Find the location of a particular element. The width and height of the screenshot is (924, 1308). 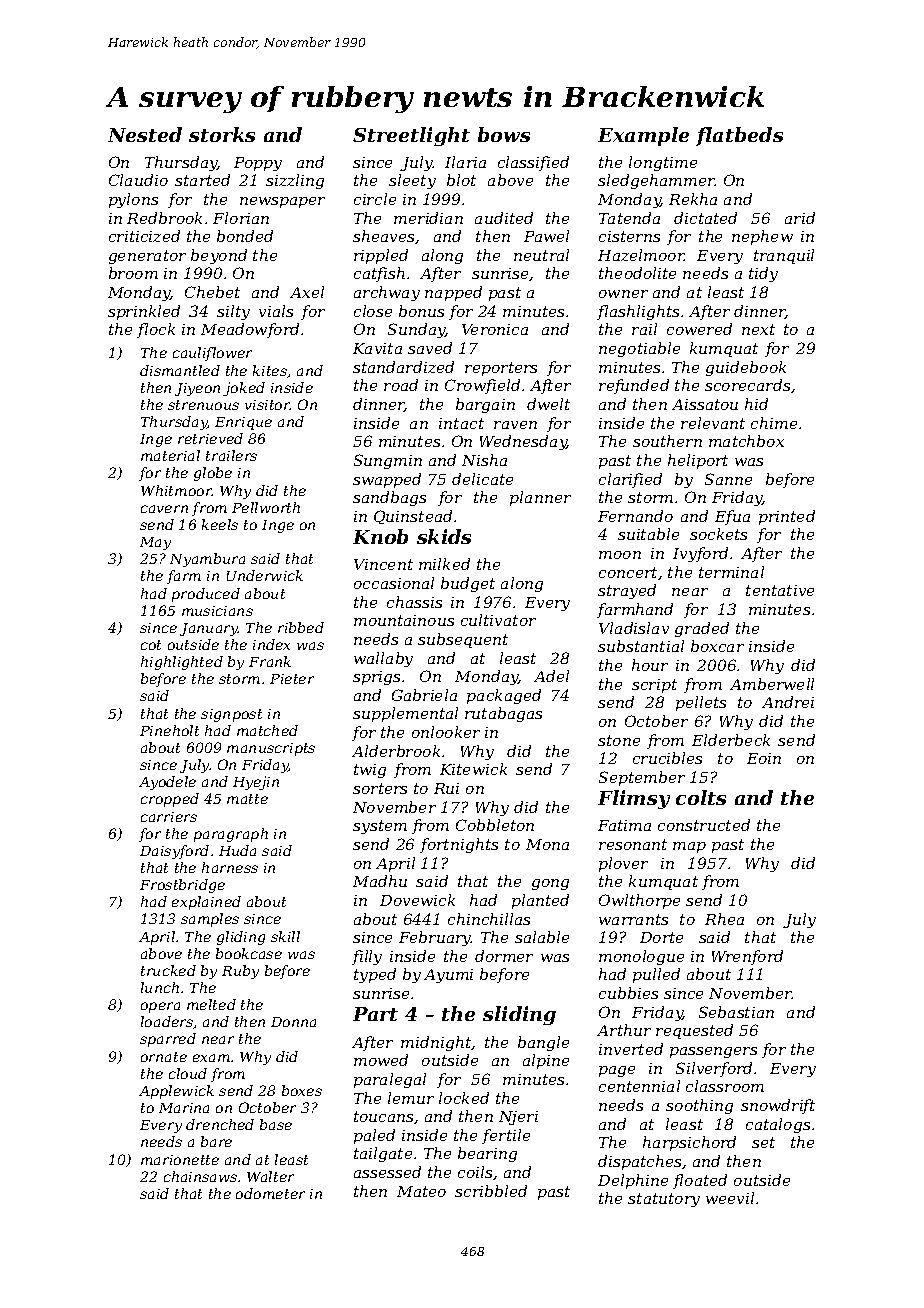

odometer is located at coordinates (270, 1193).
